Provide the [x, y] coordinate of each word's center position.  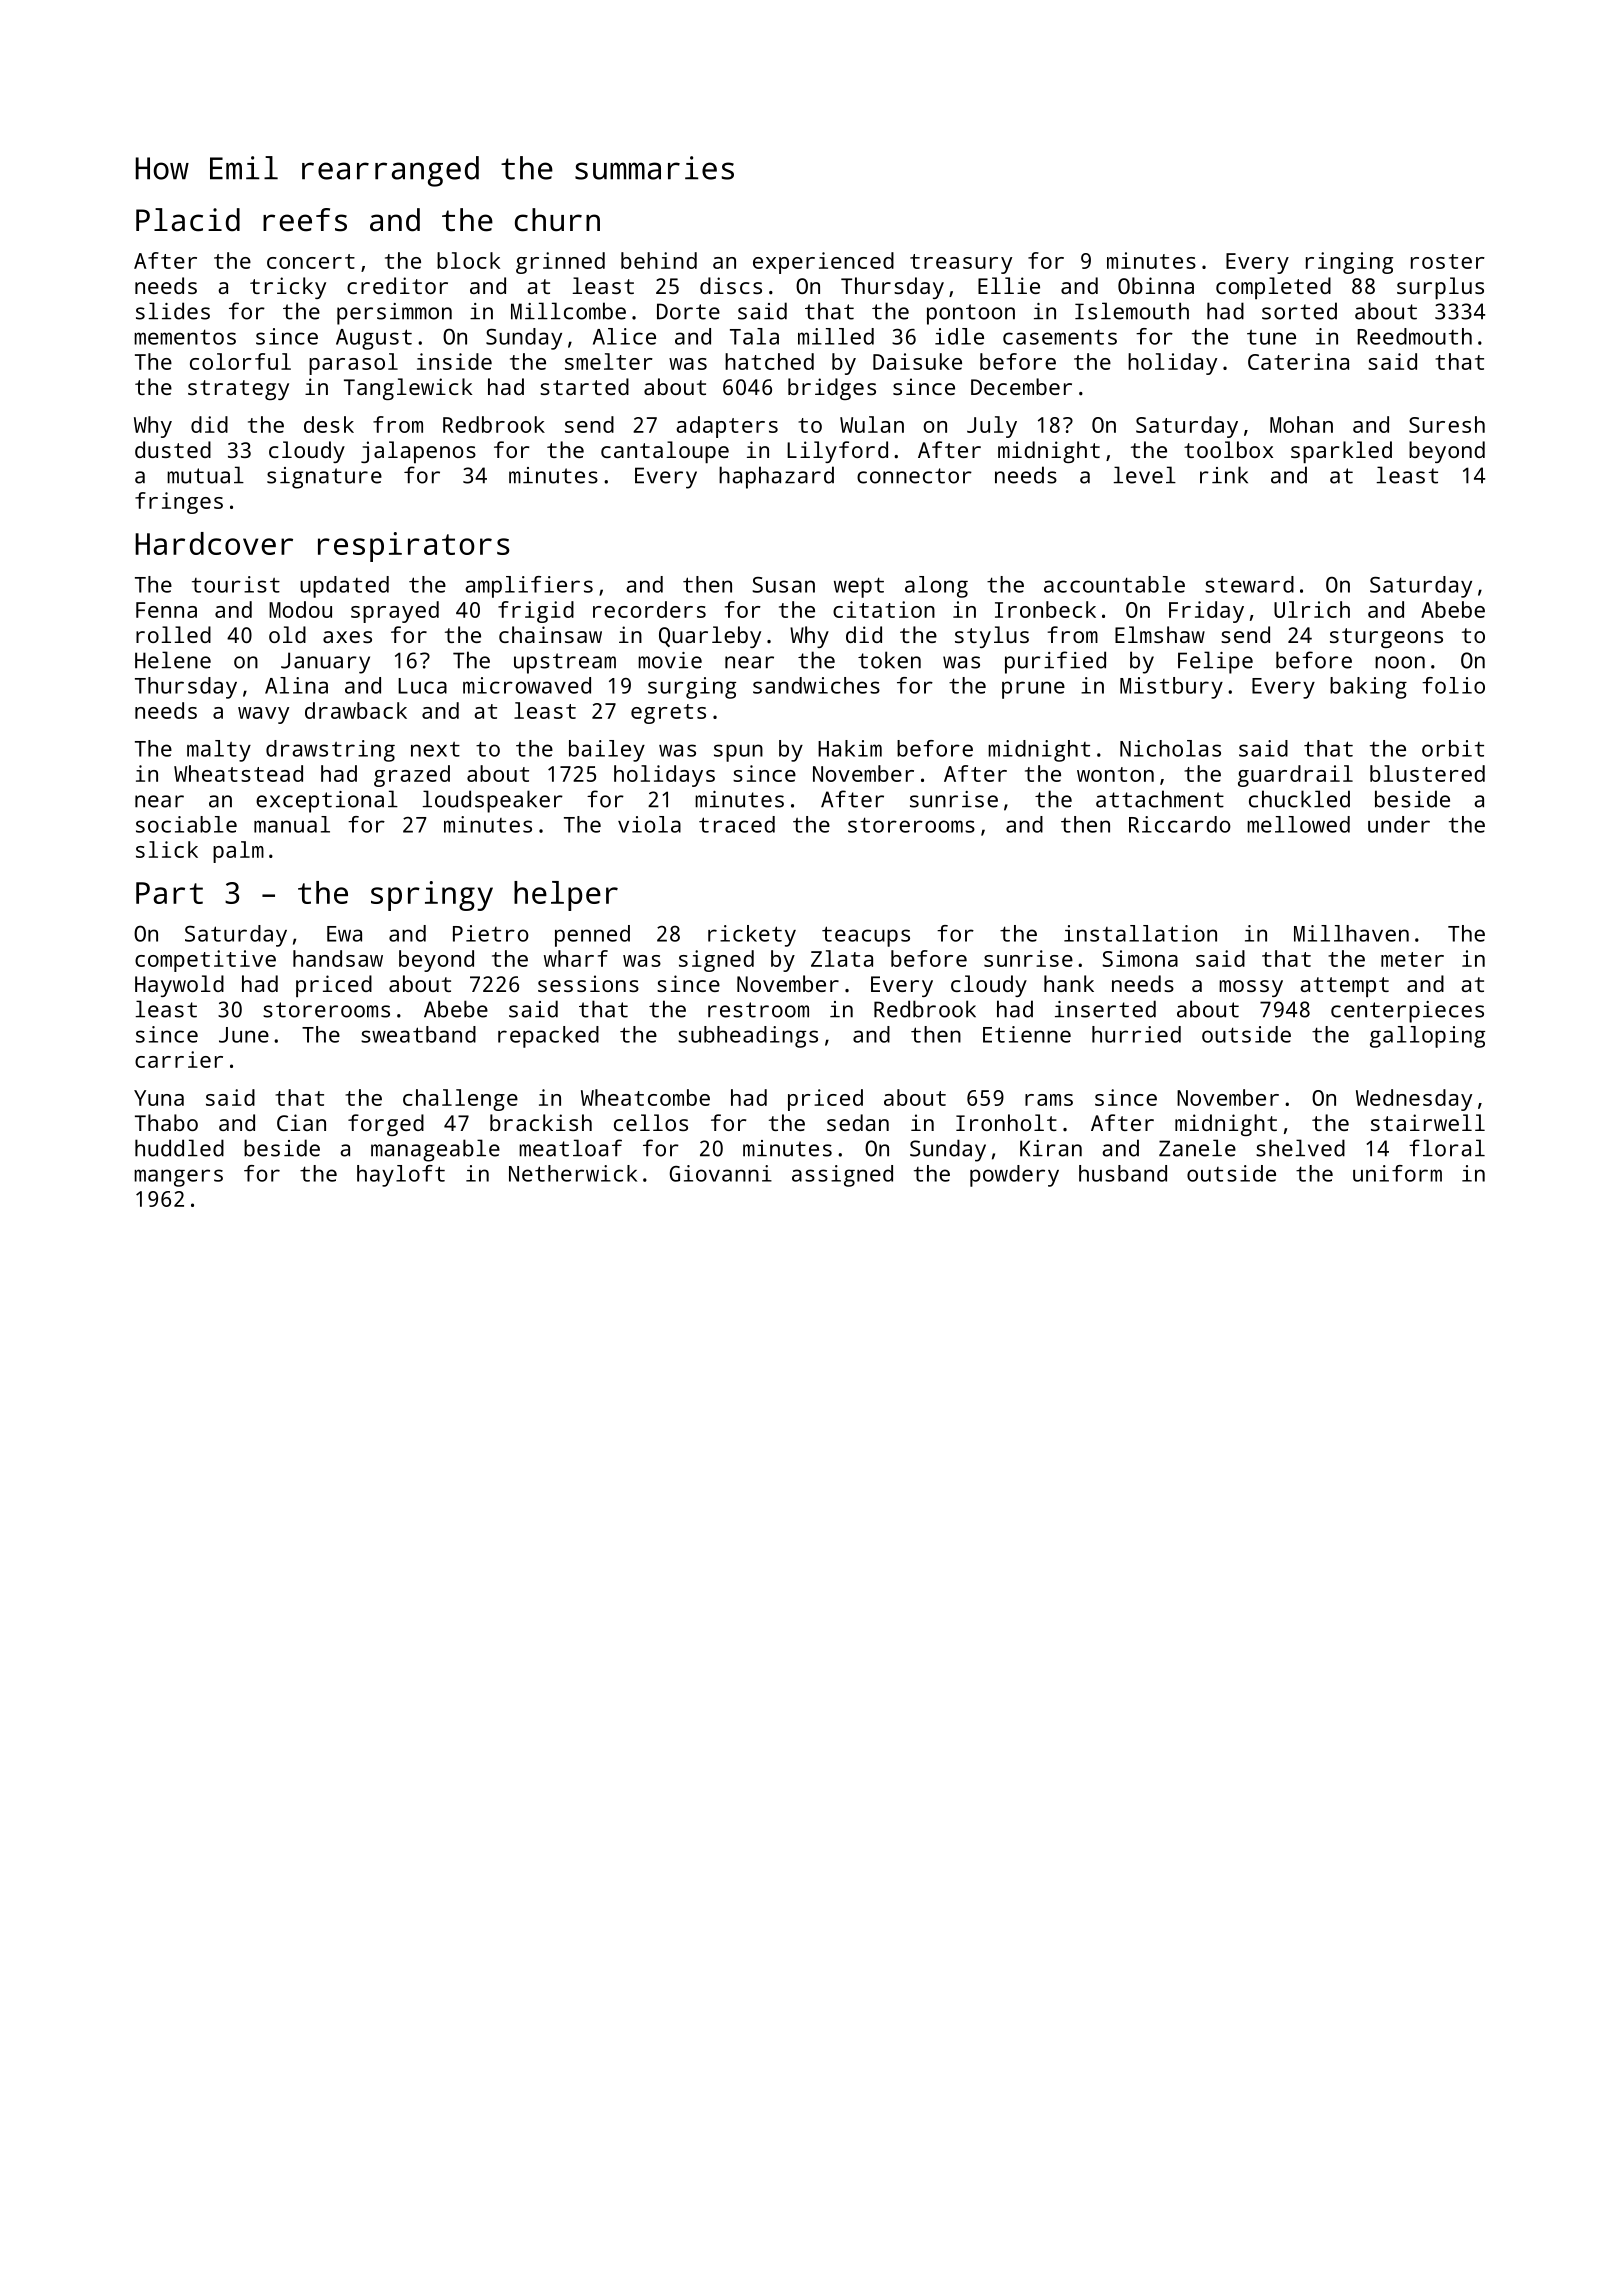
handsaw [338, 958]
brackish [541, 1122]
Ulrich [1312, 609]
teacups [866, 936]
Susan [784, 585]
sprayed [395, 612]
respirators [414, 547]
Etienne [1027, 1034]
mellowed [1298, 824]
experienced [823, 263]
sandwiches [816, 685]
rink [1224, 475]
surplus [1440, 288]
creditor [397, 285]
